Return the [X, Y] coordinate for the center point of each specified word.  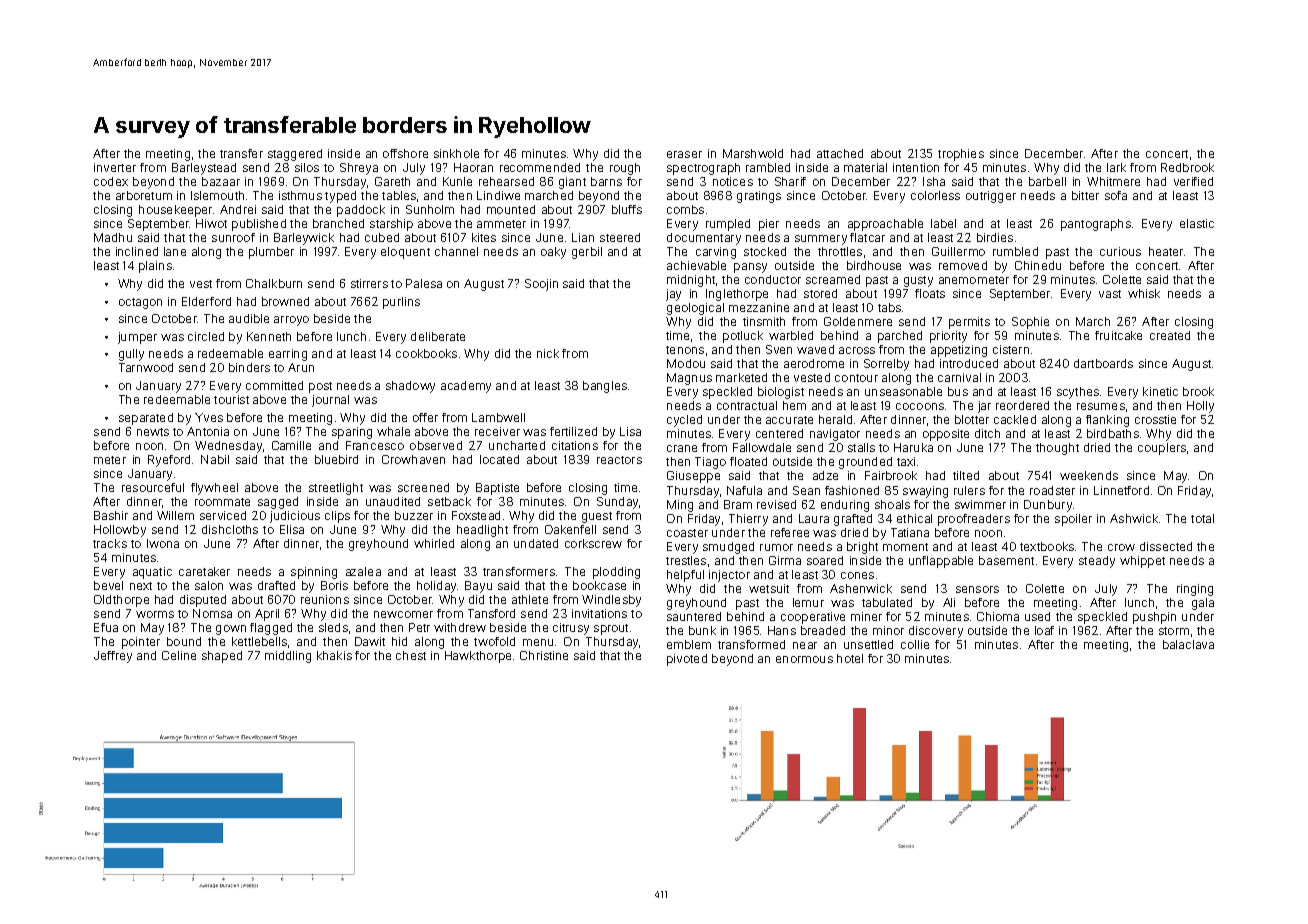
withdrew [460, 627]
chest [411, 655]
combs [685, 209]
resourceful [153, 487]
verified [1193, 181]
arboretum [144, 195]
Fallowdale [762, 447]
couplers [1162, 449]
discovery [936, 632]
